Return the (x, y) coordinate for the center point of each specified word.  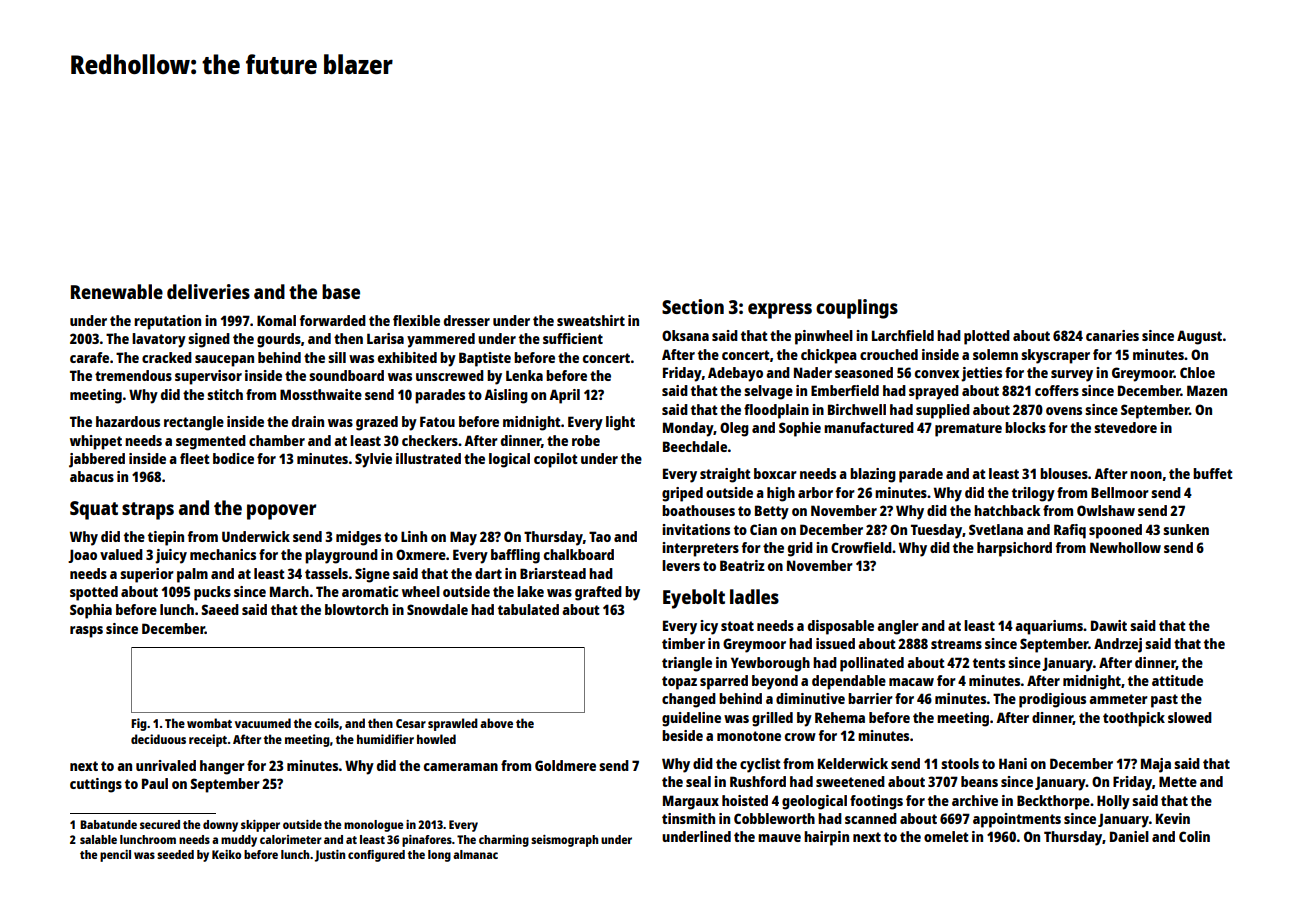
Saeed (220, 609)
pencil (115, 856)
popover (281, 512)
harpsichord (1014, 549)
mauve (779, 838)
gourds (279, 340)
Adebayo (735, 374)
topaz (679, 683)
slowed (1190, 717)
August (1199, 337)
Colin (1194, 836)
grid (800, 549)
